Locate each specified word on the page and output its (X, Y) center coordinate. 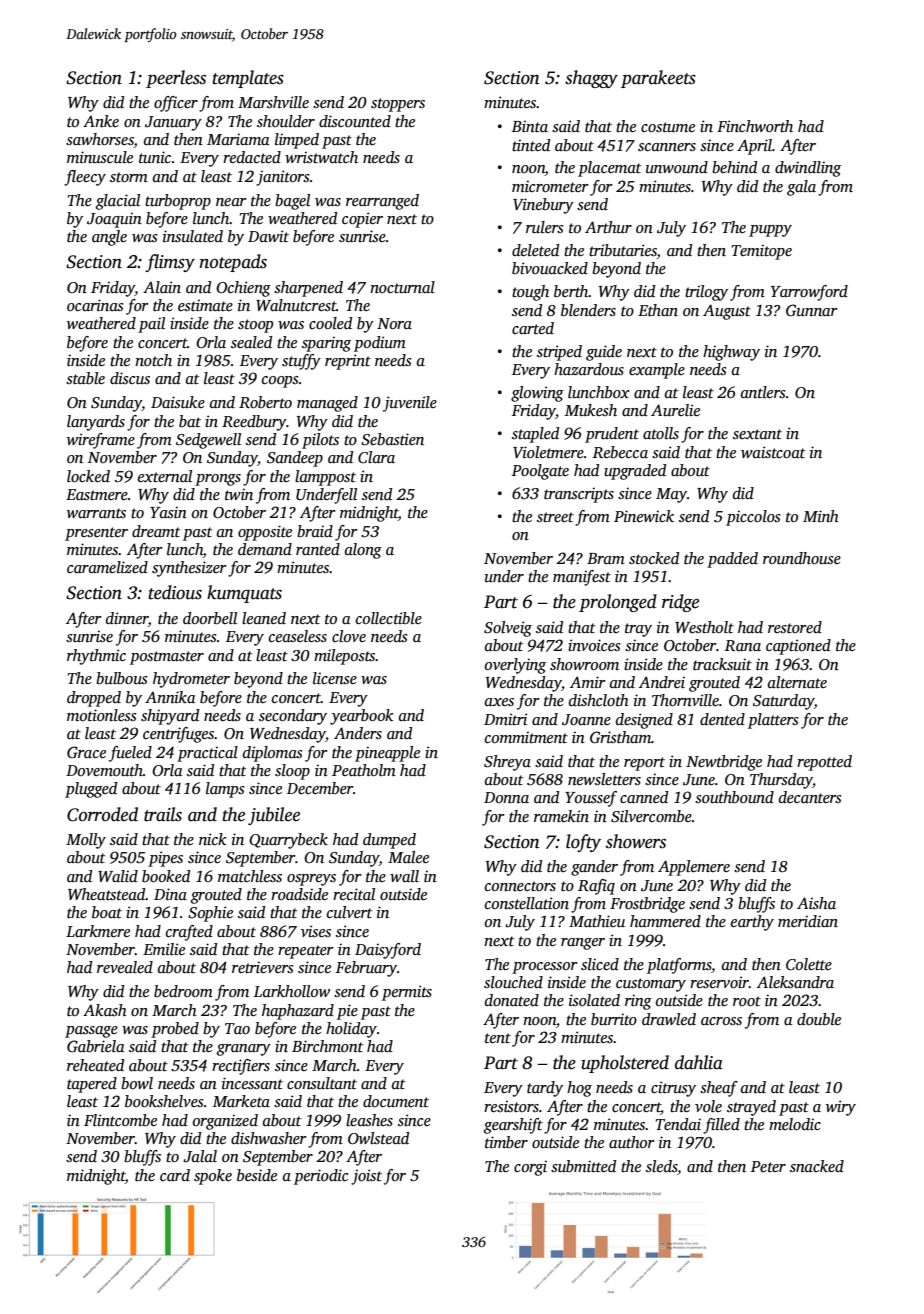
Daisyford (388, 951)
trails (163, 814)
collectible (389, 618)
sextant (757, 434)
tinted (531, 145)
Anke (101, 121)
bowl (137, 1083)
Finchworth (755, 126)
